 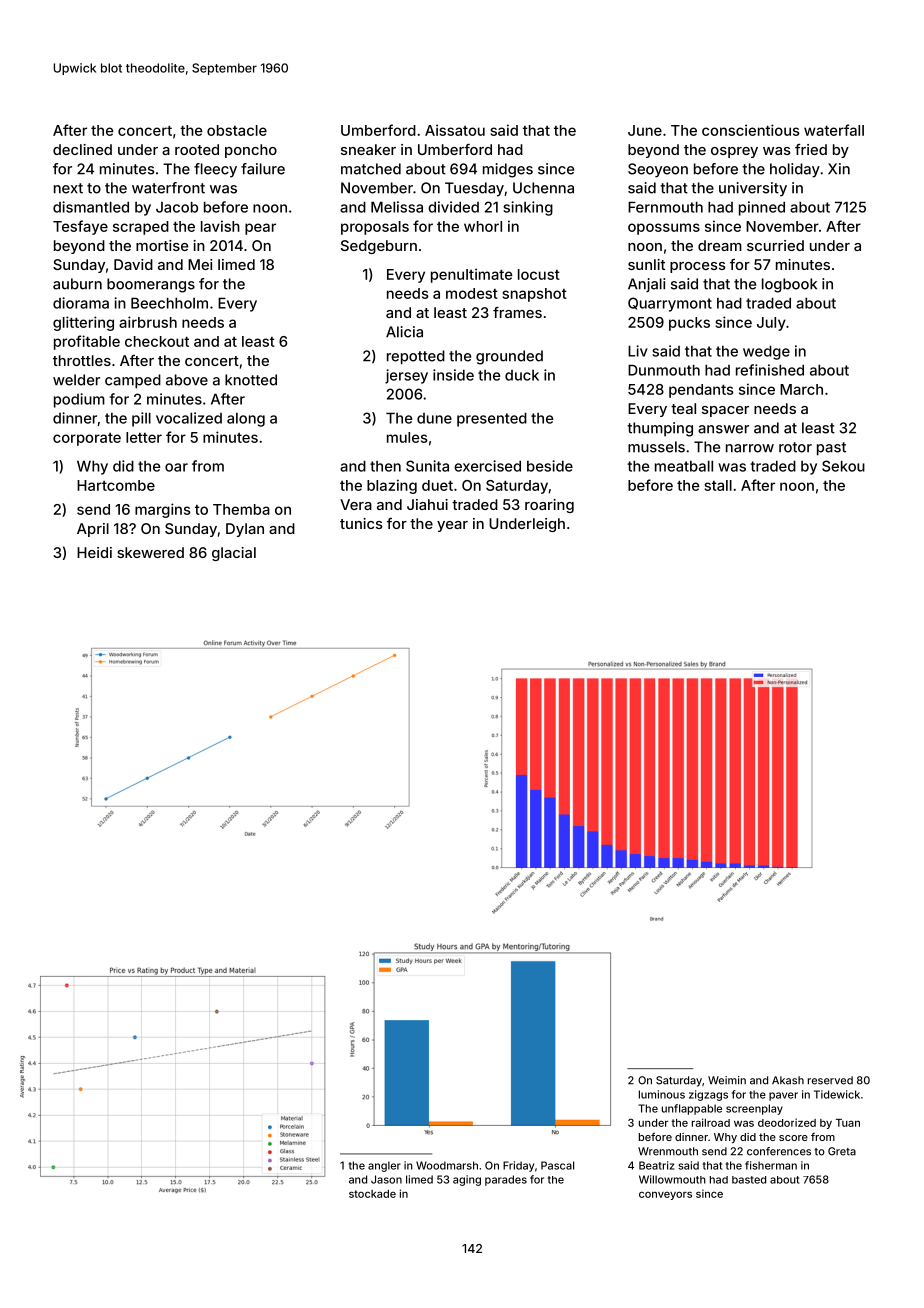 I want to click on stockade, so click(x=372, y=1194).
